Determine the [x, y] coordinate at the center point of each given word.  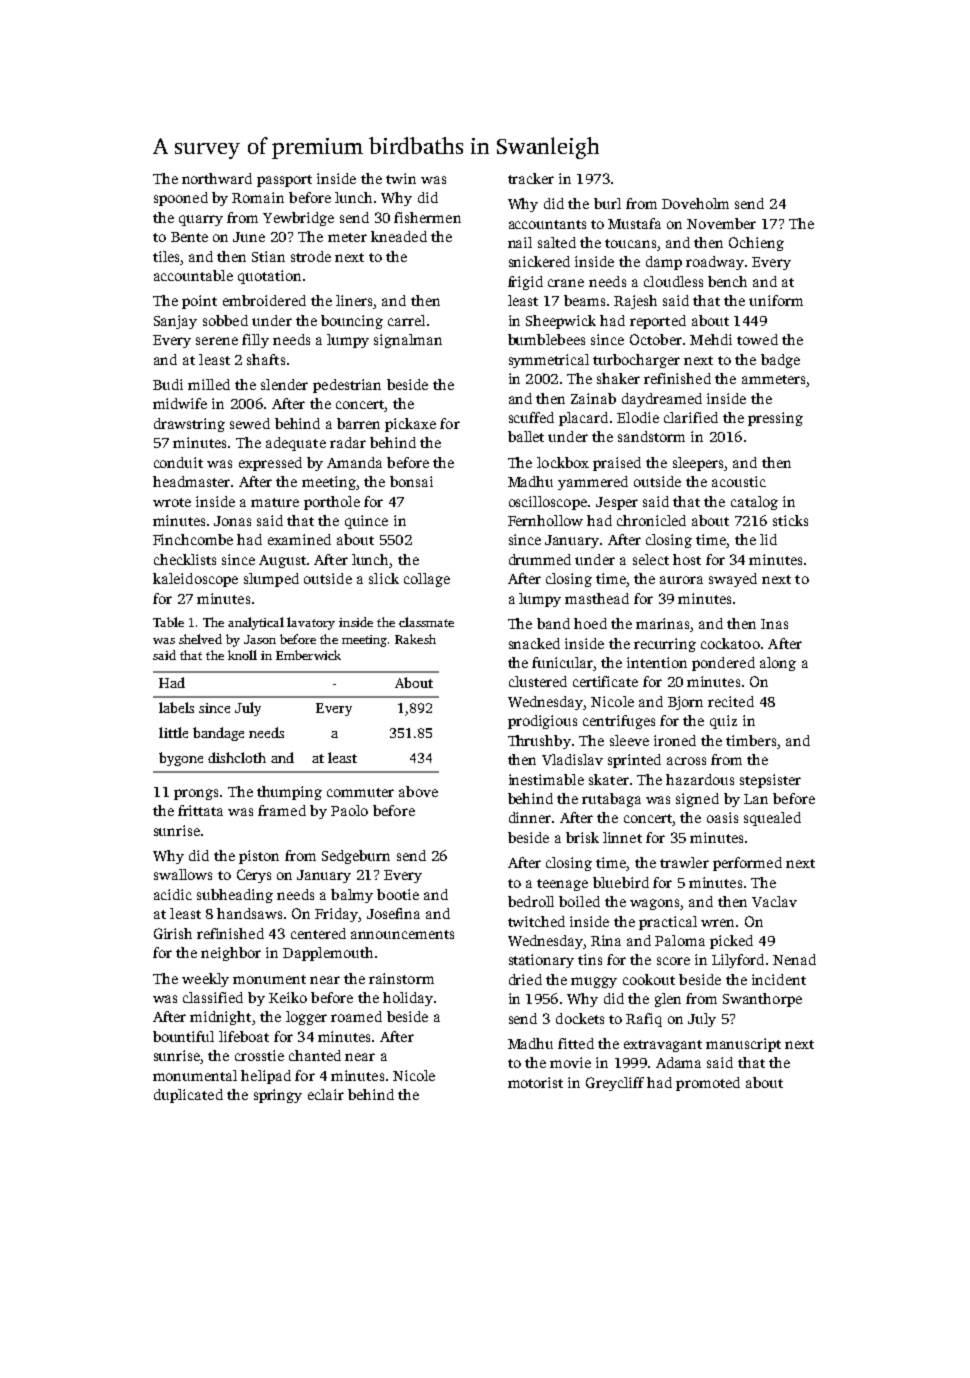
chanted [315, 1055]
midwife [180, 403]
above [418, 791]
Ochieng [756, 244]
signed [697, 800]
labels [176, 707]
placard [583, 419]
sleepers [699, 464]
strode [311, 256]
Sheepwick [561, 322]
